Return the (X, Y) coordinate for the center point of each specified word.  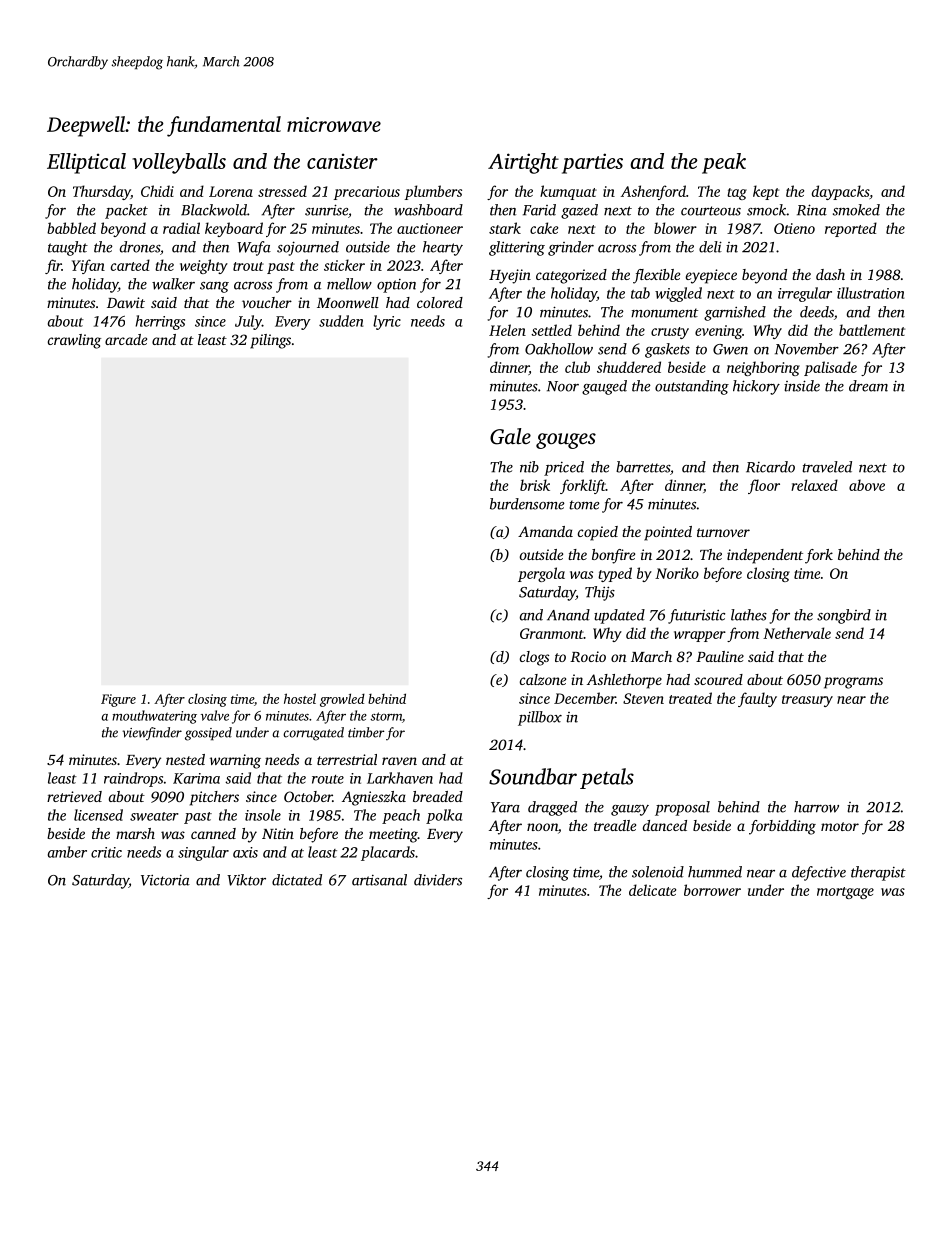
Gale (510, 436)
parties (592, 163)
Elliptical (86, 163)
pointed (668, 533)
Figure (118, 700)
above (867, 485)
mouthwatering (154, 717)
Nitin (278, 833)
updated (619, 616)
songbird (844, 616)
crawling (74, 341)
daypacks (840, 192)
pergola (541, 574)
